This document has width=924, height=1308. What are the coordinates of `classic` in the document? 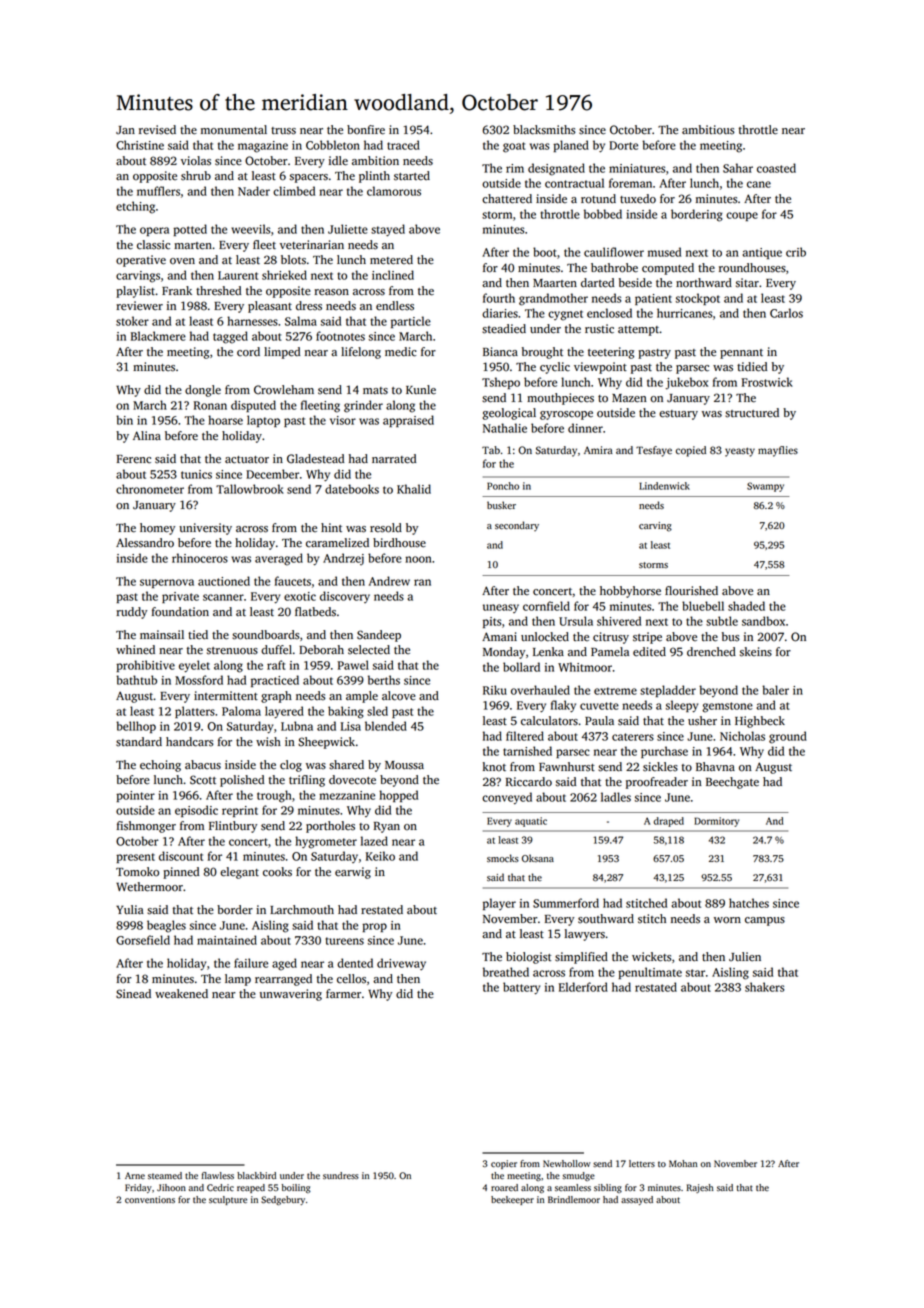 It's located at (153, 245).
